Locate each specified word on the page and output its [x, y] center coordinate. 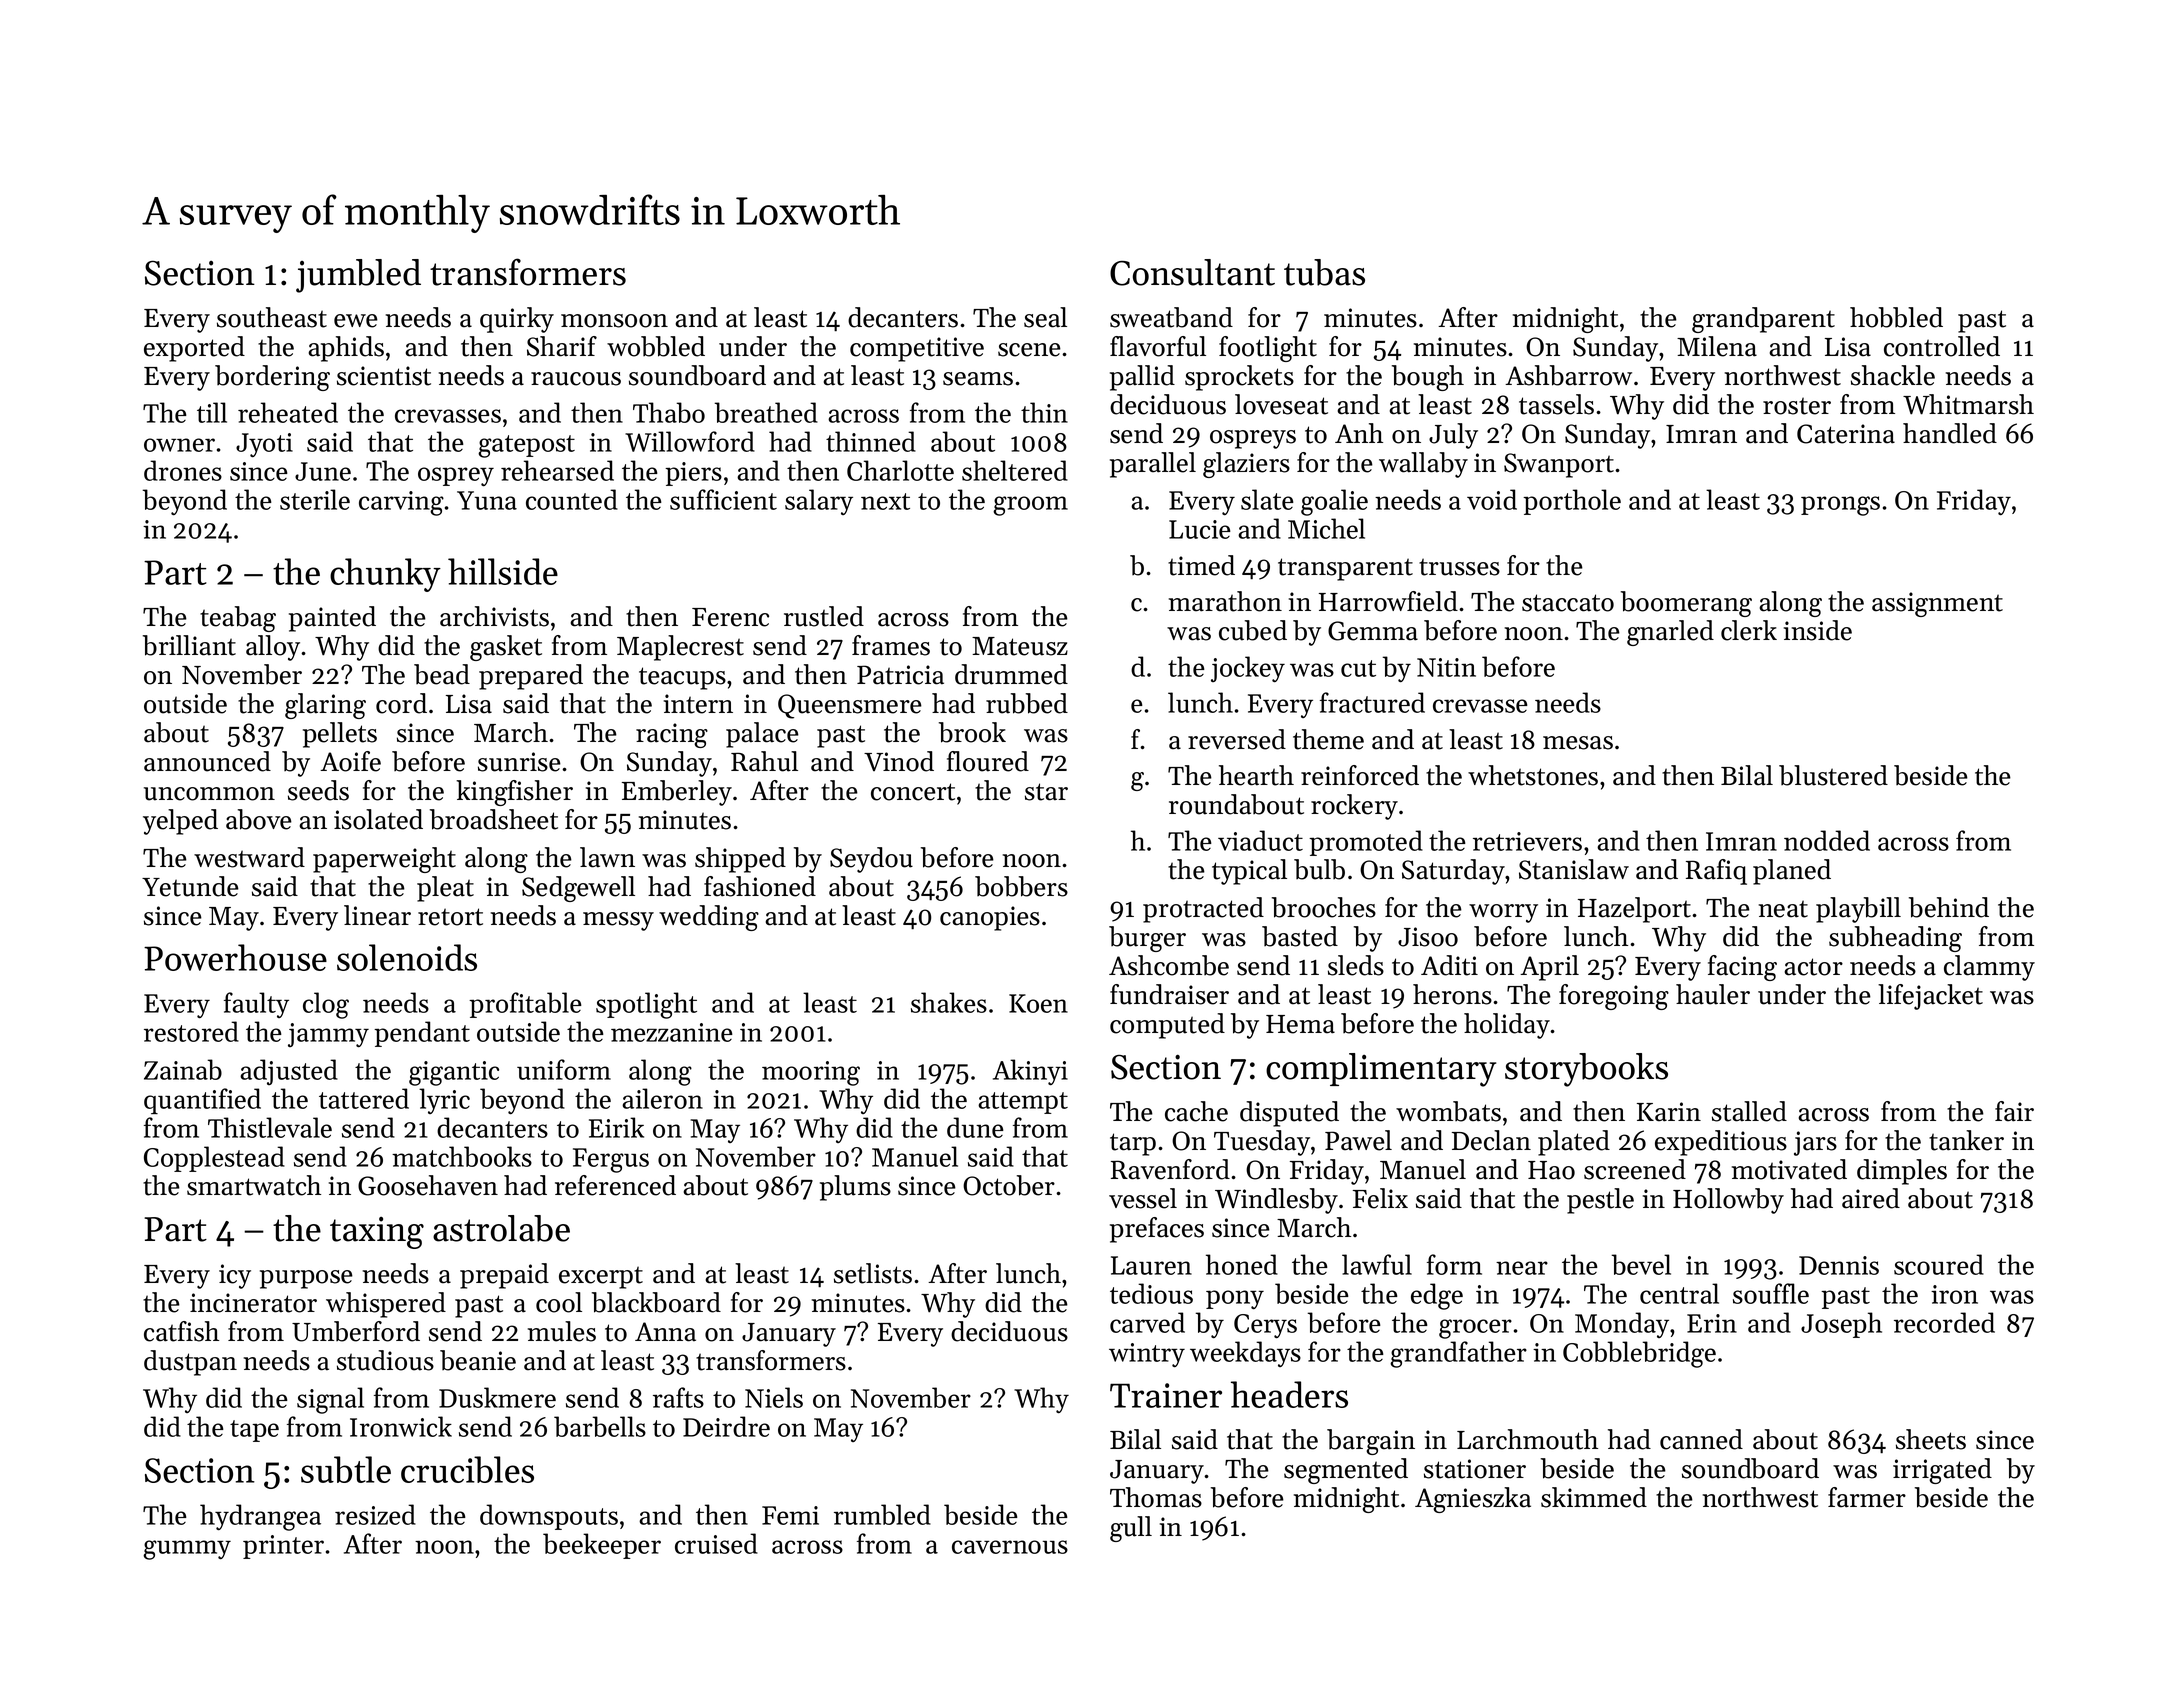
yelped [180, 822]
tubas [1324, 272]
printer [283, 1547]
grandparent [1763, 320]
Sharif [562, 346]
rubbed [1027, 703]
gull [1131, 1529]
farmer [1867, 1497]
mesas [1578, 743]
